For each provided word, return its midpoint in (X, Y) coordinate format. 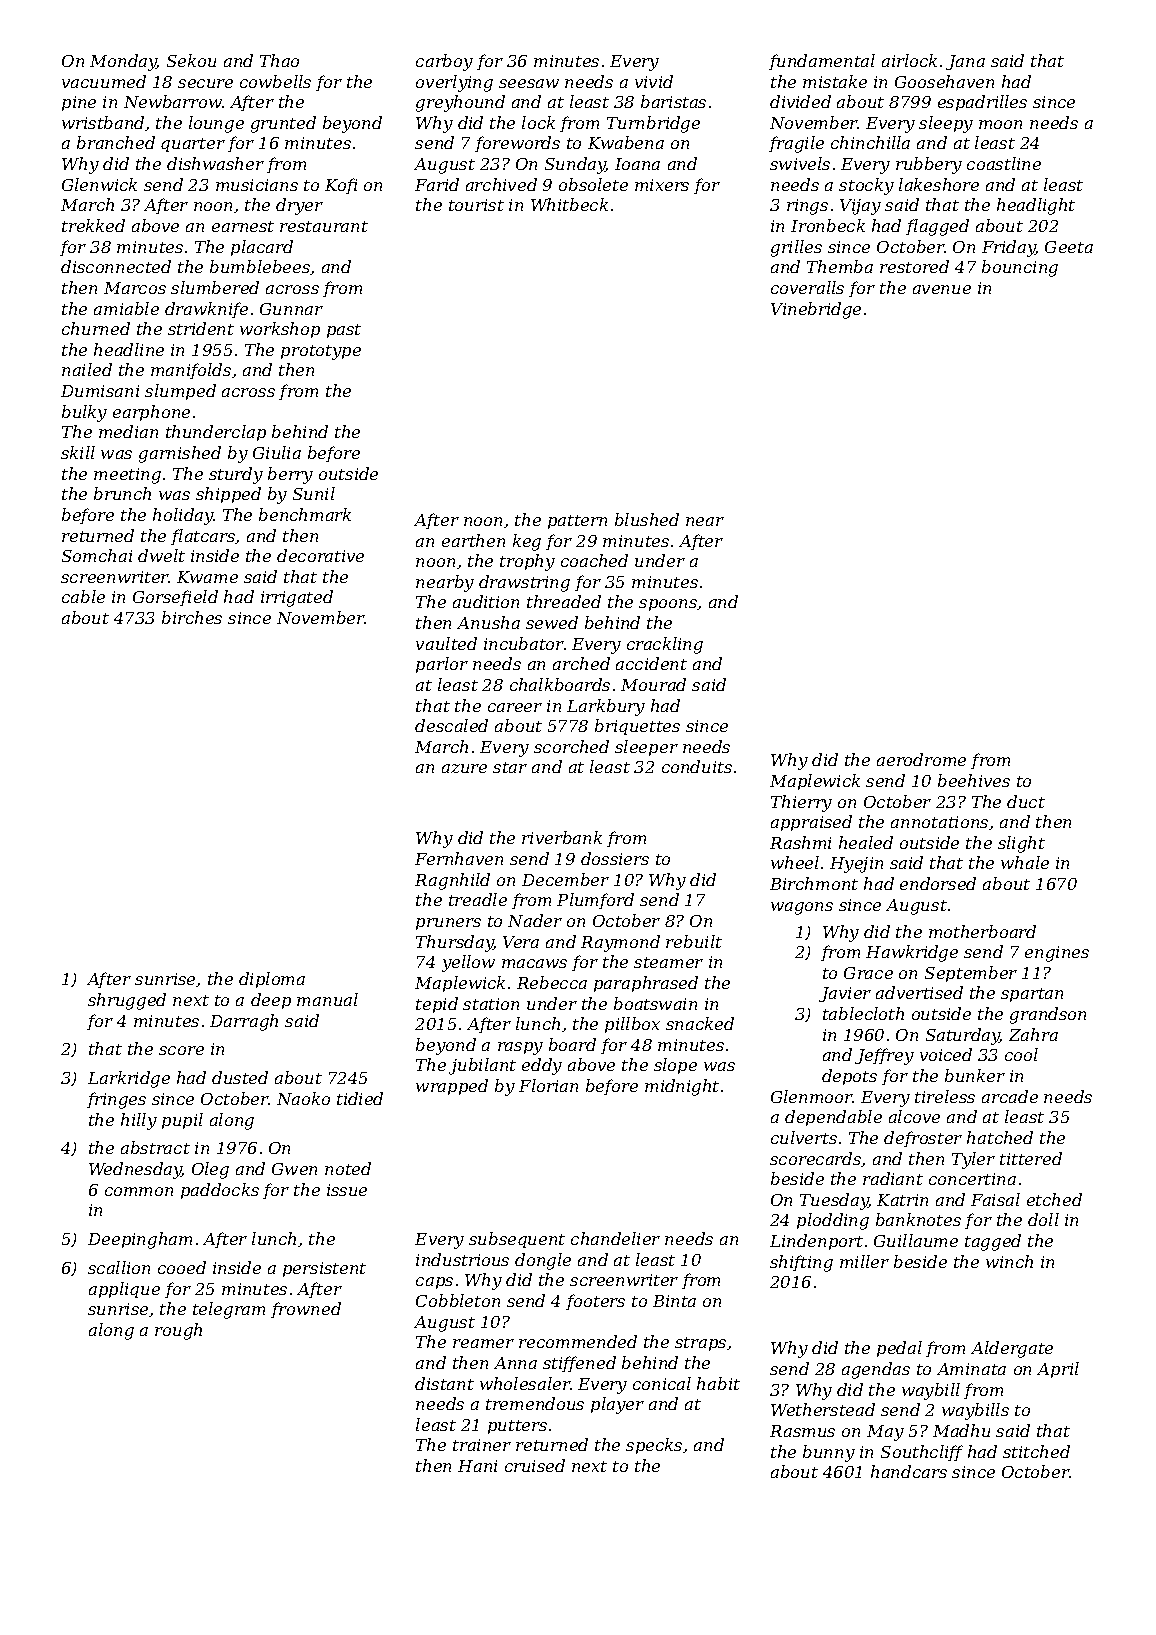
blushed (647, 519)
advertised (919, 992)
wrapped (452, 1087)
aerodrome (921, 759)
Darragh (244, 1022)
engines (1057, 954)
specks (654, 1446)
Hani (477, 1466)
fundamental (822, 62)
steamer (668, 962)
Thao (279, 60)
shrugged (127, 1001)
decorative (320, 555)
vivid (654, 81)
